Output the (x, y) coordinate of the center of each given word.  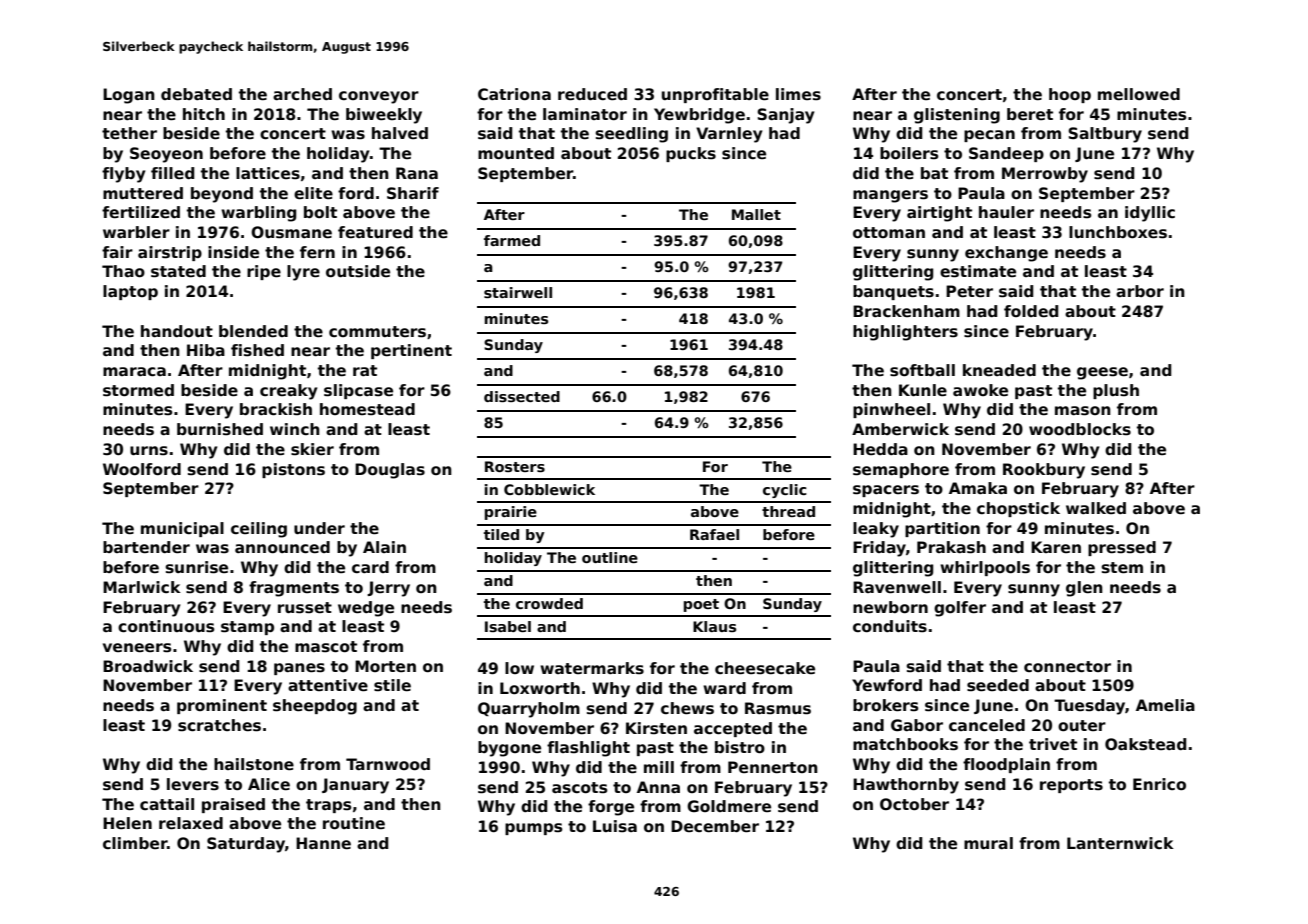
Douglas (390, 471)
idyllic (1150, 214)
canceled (987, 725)
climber (135, 843)
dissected (522, 396)
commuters (377, 332)
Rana (417, 173)
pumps (534, 829)
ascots (580, 788)
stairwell (518, 292)
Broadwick (148, 666)
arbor (1140, 291)
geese (1102, 373)
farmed (512, 240)
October (914, 804)
